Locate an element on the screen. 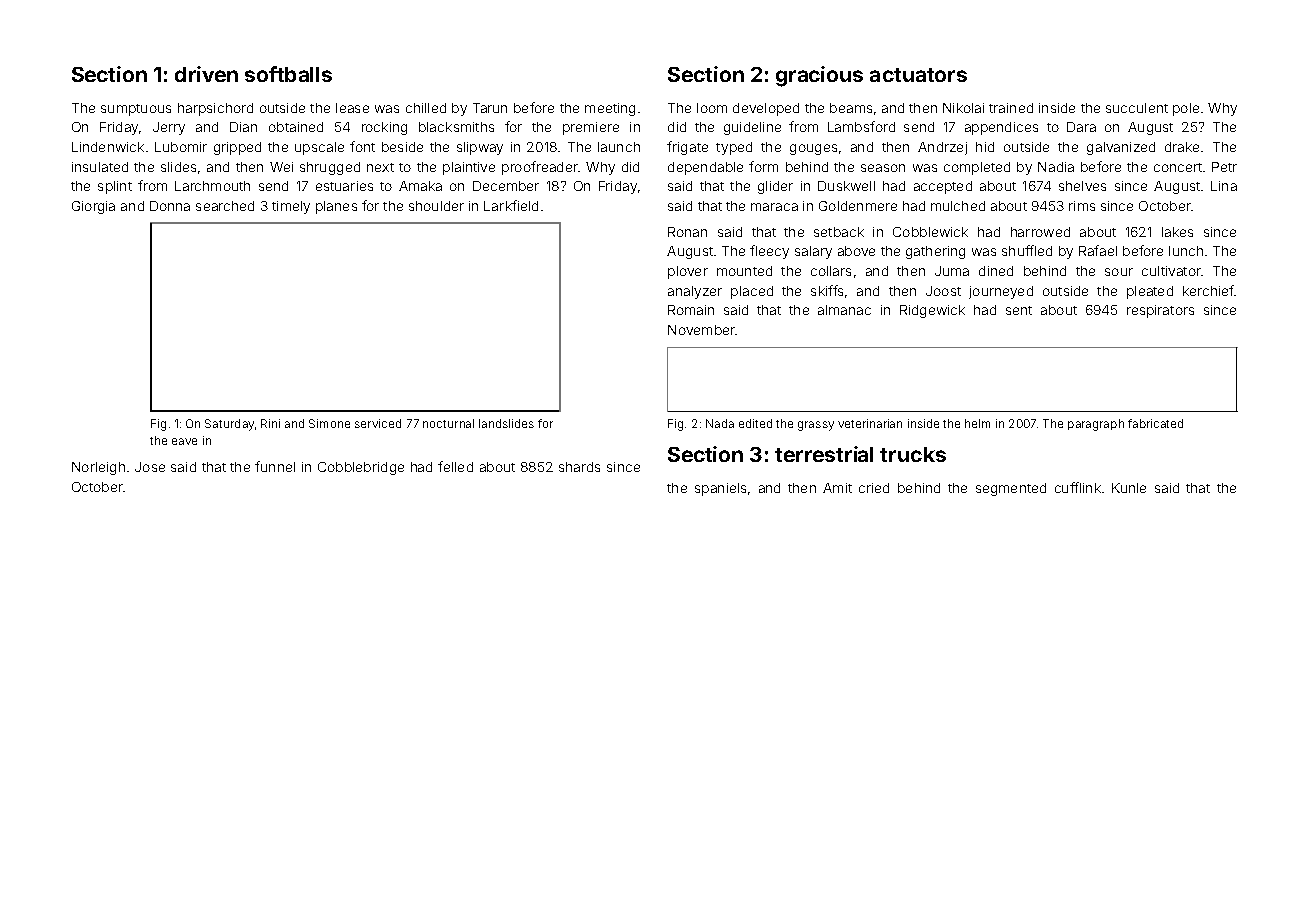  Tarun is located at coordinates (490, 108).
